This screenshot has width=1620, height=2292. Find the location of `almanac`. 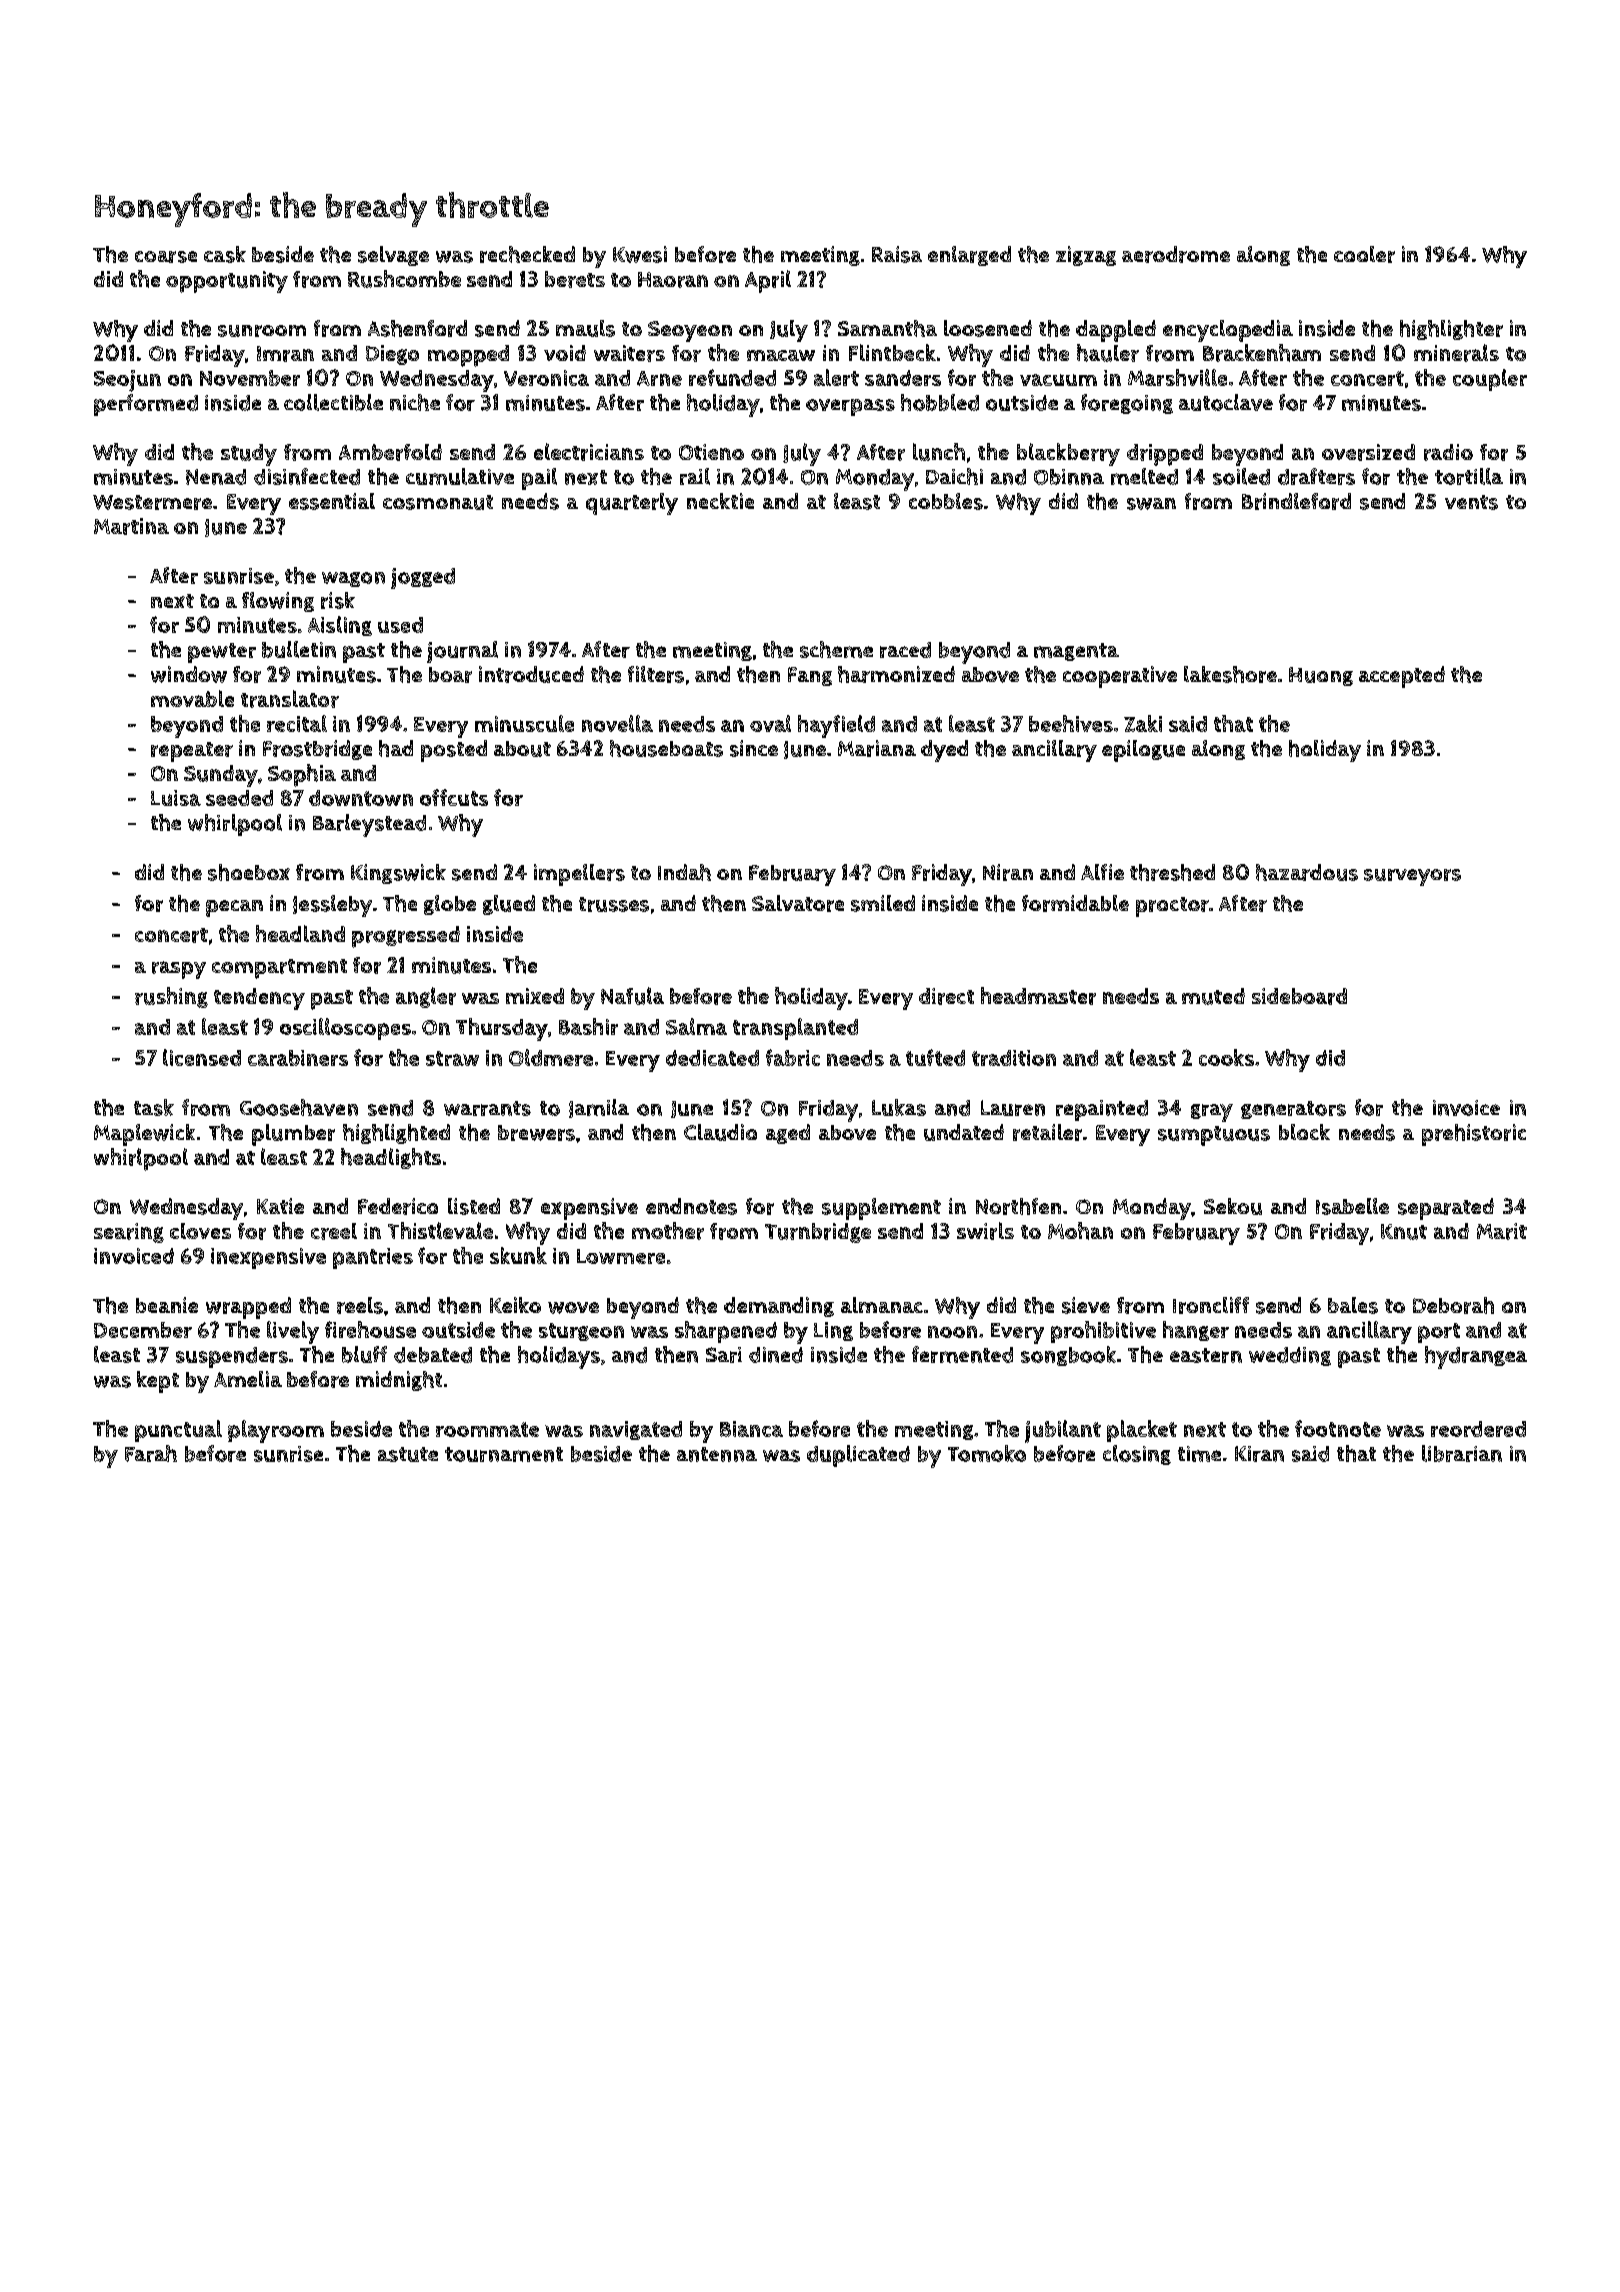

almanac is located at coordinates (882, 1305).
